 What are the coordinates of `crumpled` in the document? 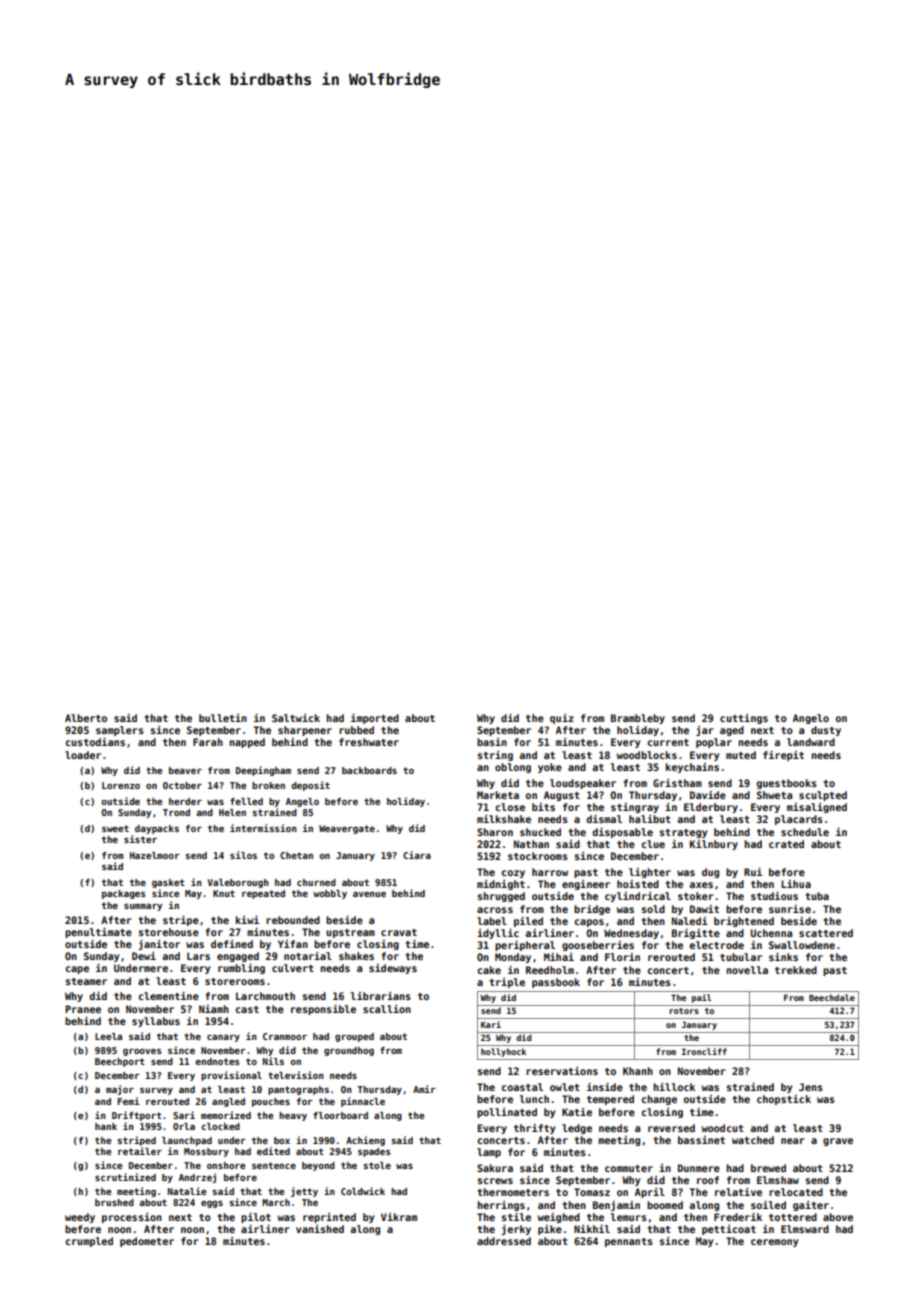 It's located at (89, 1242).
